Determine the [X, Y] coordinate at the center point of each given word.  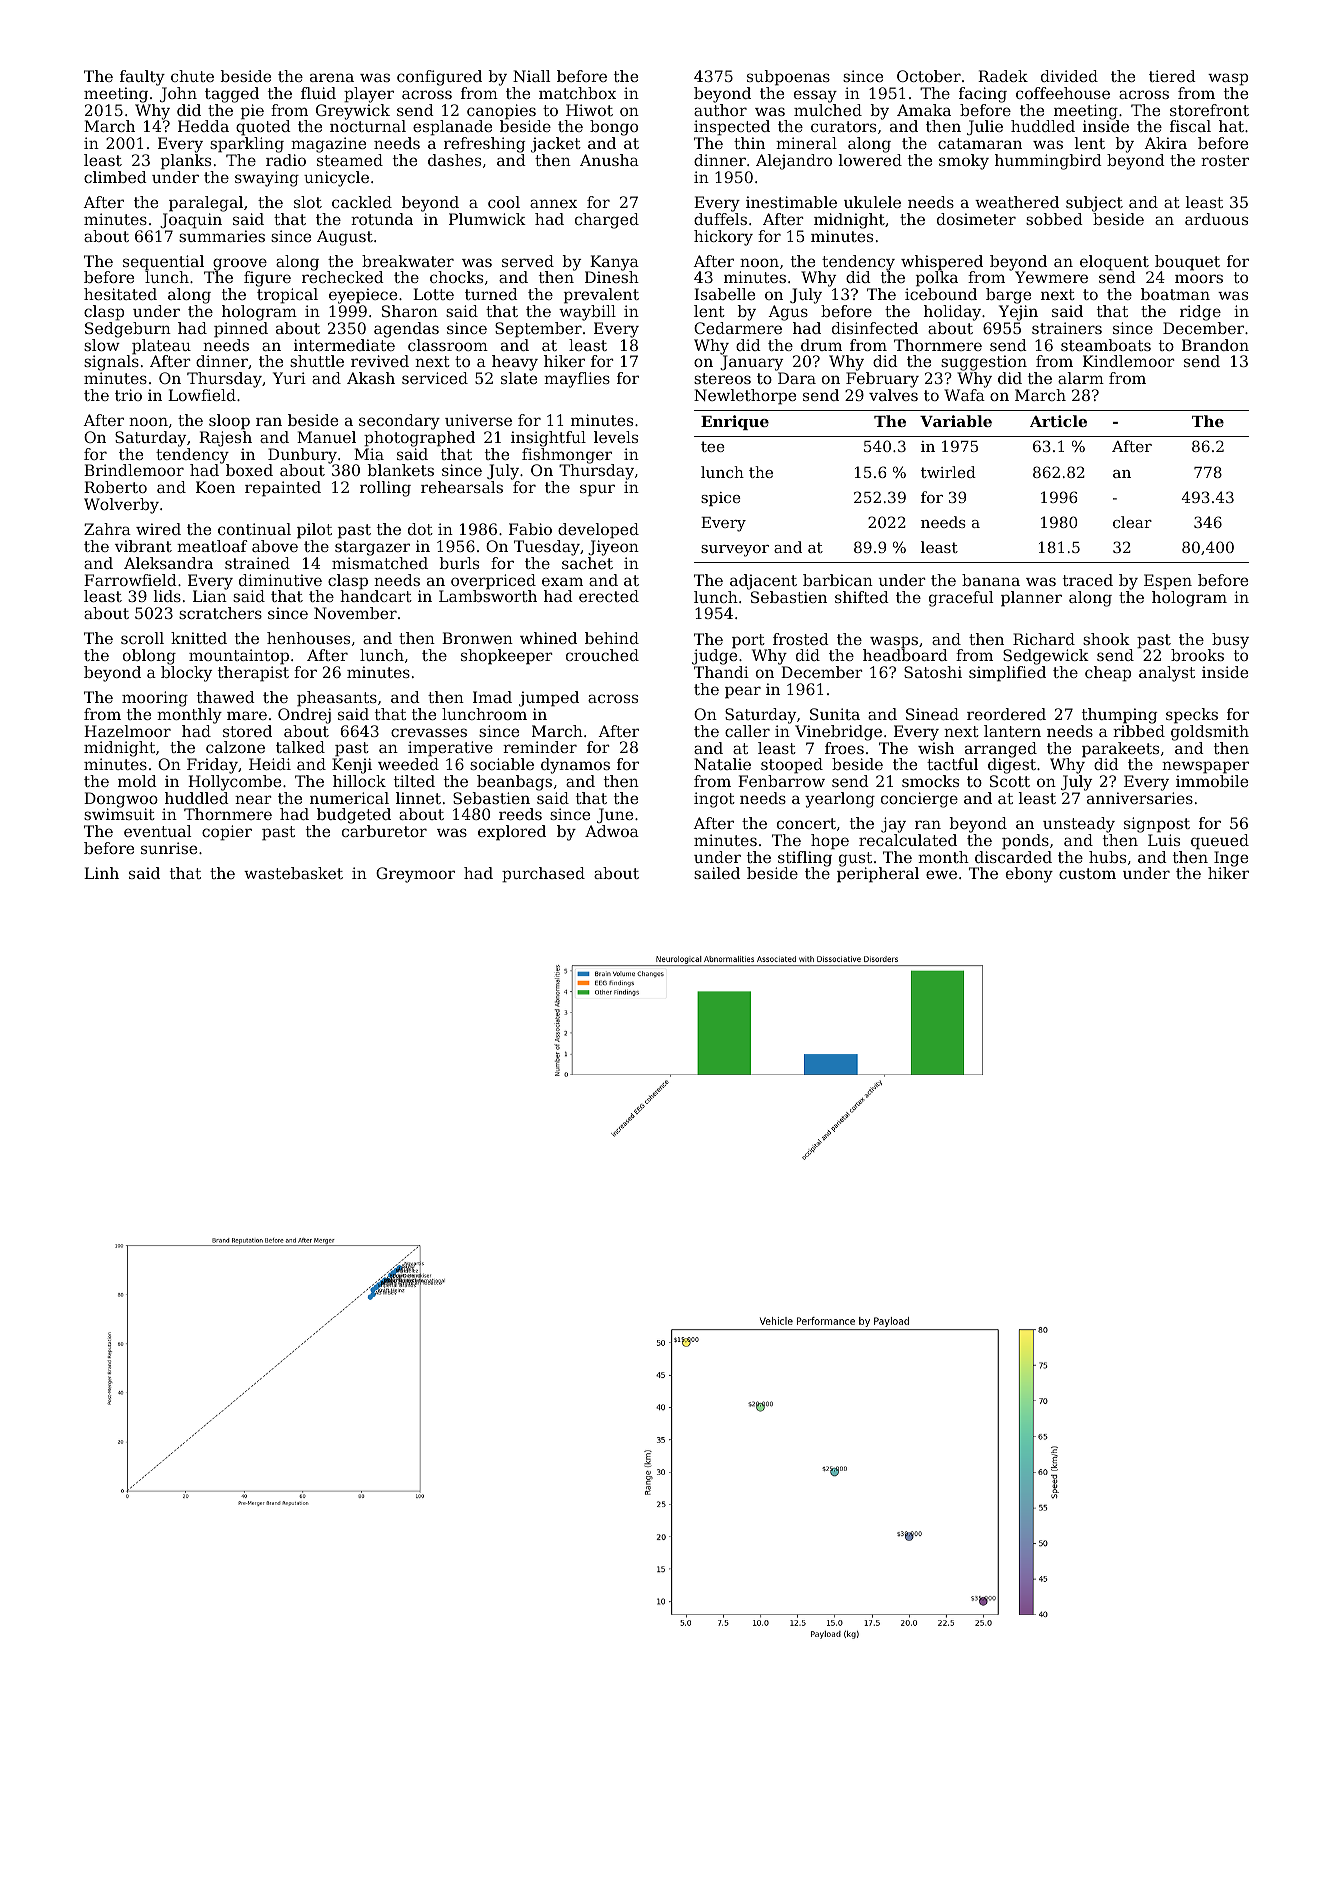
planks [186, 162]
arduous [1216, 219]
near [253, 799]
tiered [1172, 76]
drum [821, 345]
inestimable [791, 202]
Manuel [326, 437]
